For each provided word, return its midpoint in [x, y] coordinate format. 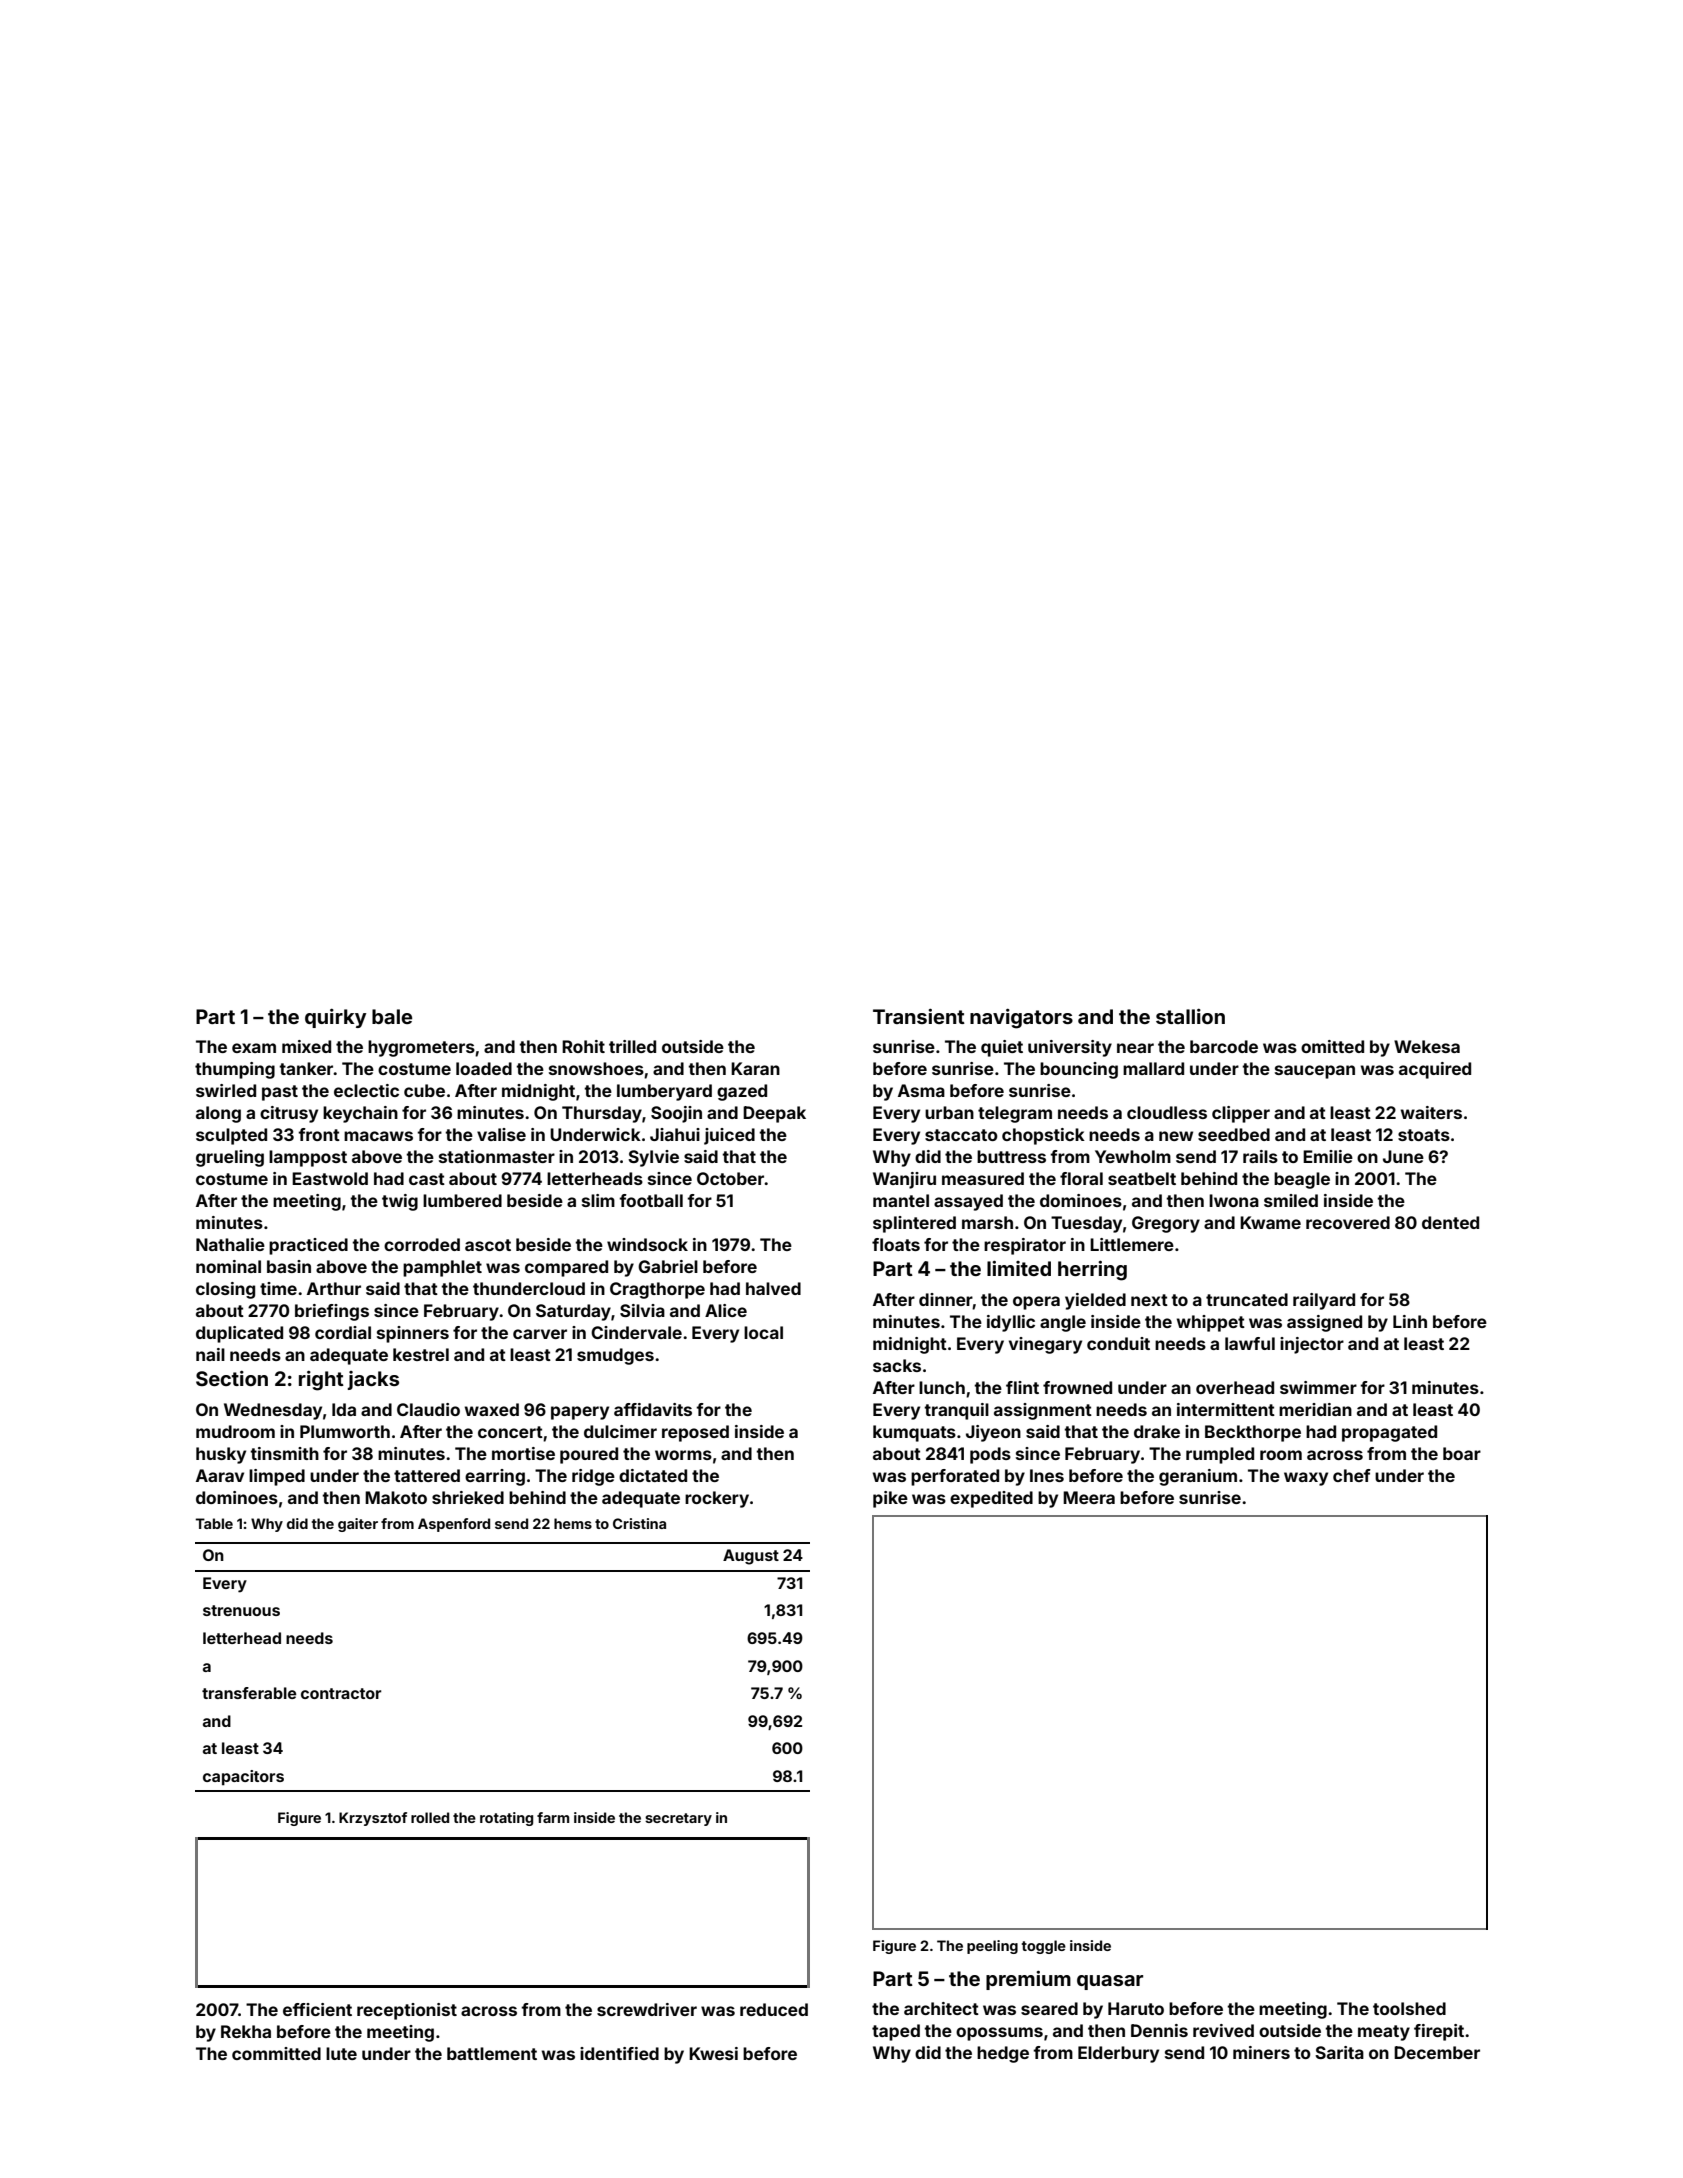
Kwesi [713, 2053]
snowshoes [596, 1068]
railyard [1324, 1301]
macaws [378, 1136]
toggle [1044, 1947]
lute [341, 2053]
